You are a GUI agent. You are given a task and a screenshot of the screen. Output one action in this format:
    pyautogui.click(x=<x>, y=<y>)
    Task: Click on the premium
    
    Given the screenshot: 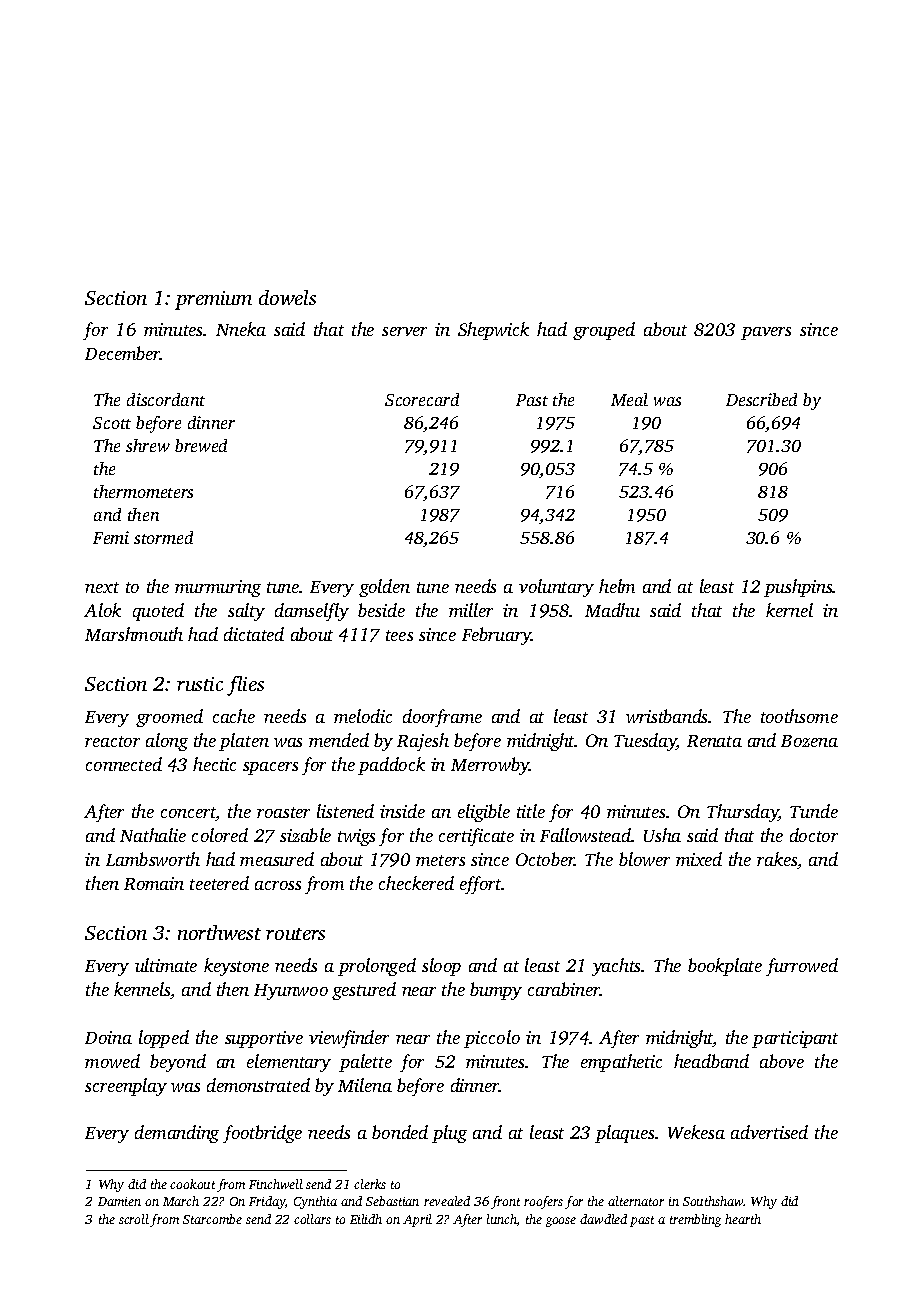 What is the action you would take?
    pyautogui.click(x=213, y=300)
